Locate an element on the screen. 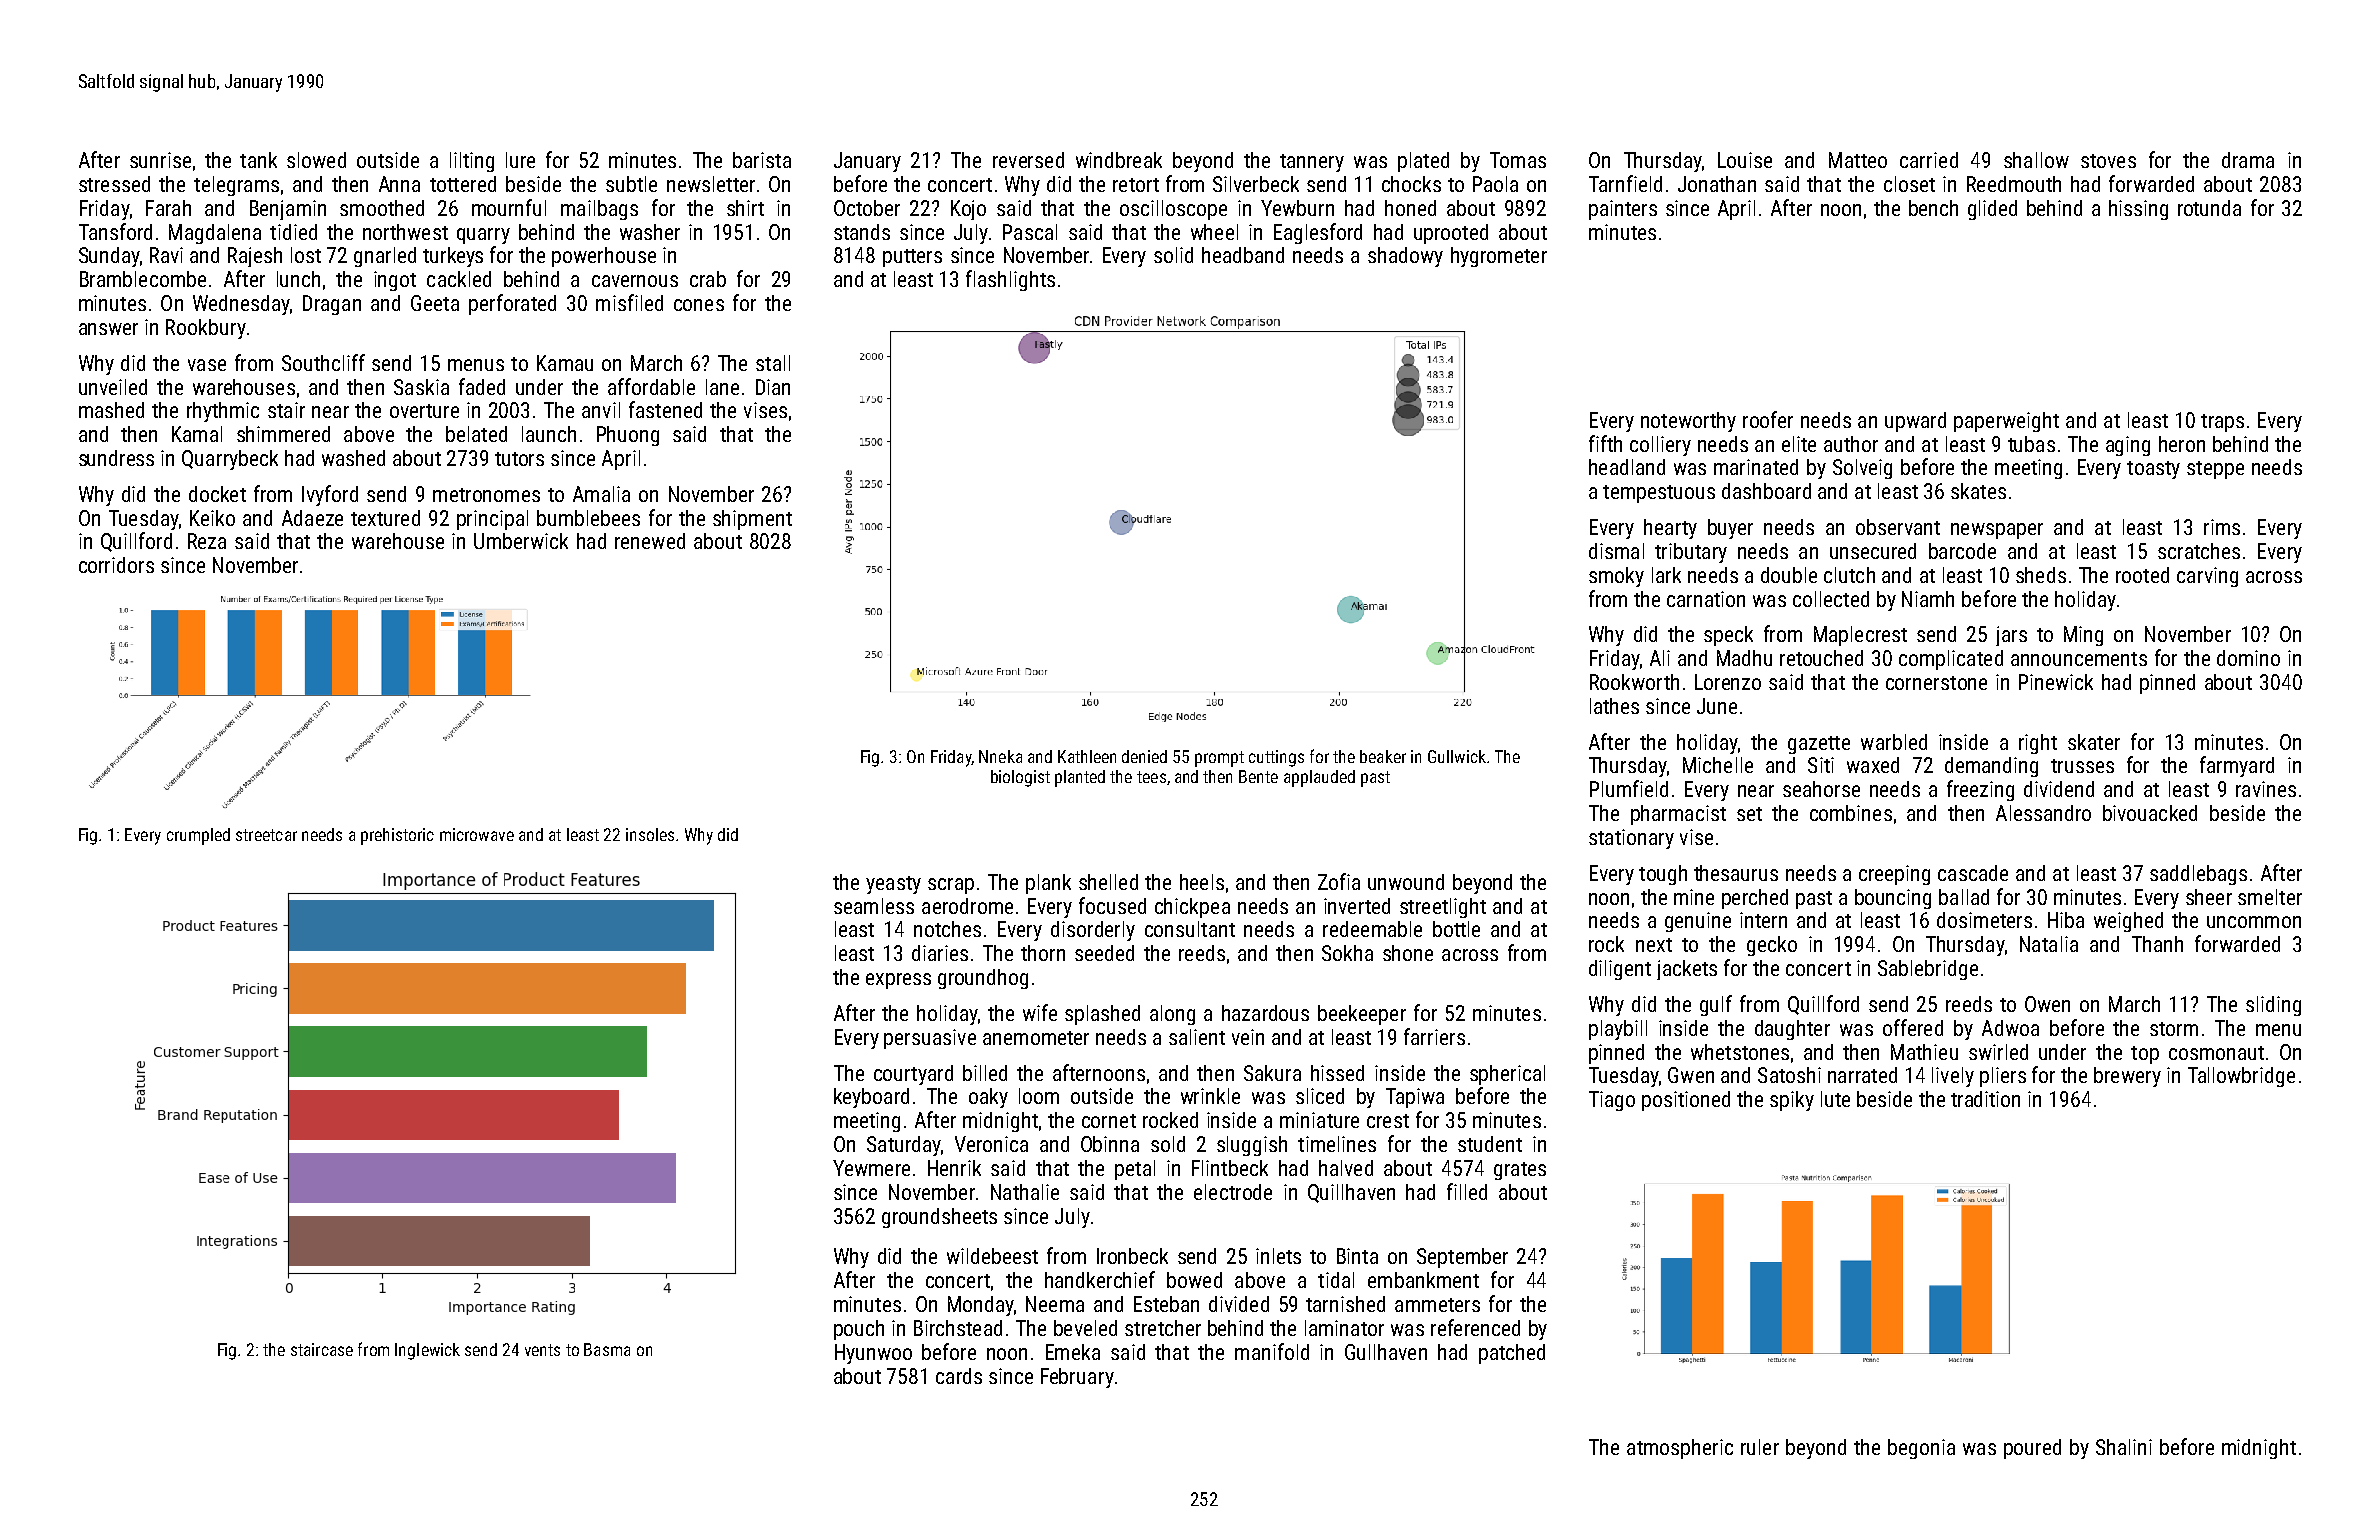 The image size is (2380, 1540). Inglewick is located at coordinates (427, 1351).
